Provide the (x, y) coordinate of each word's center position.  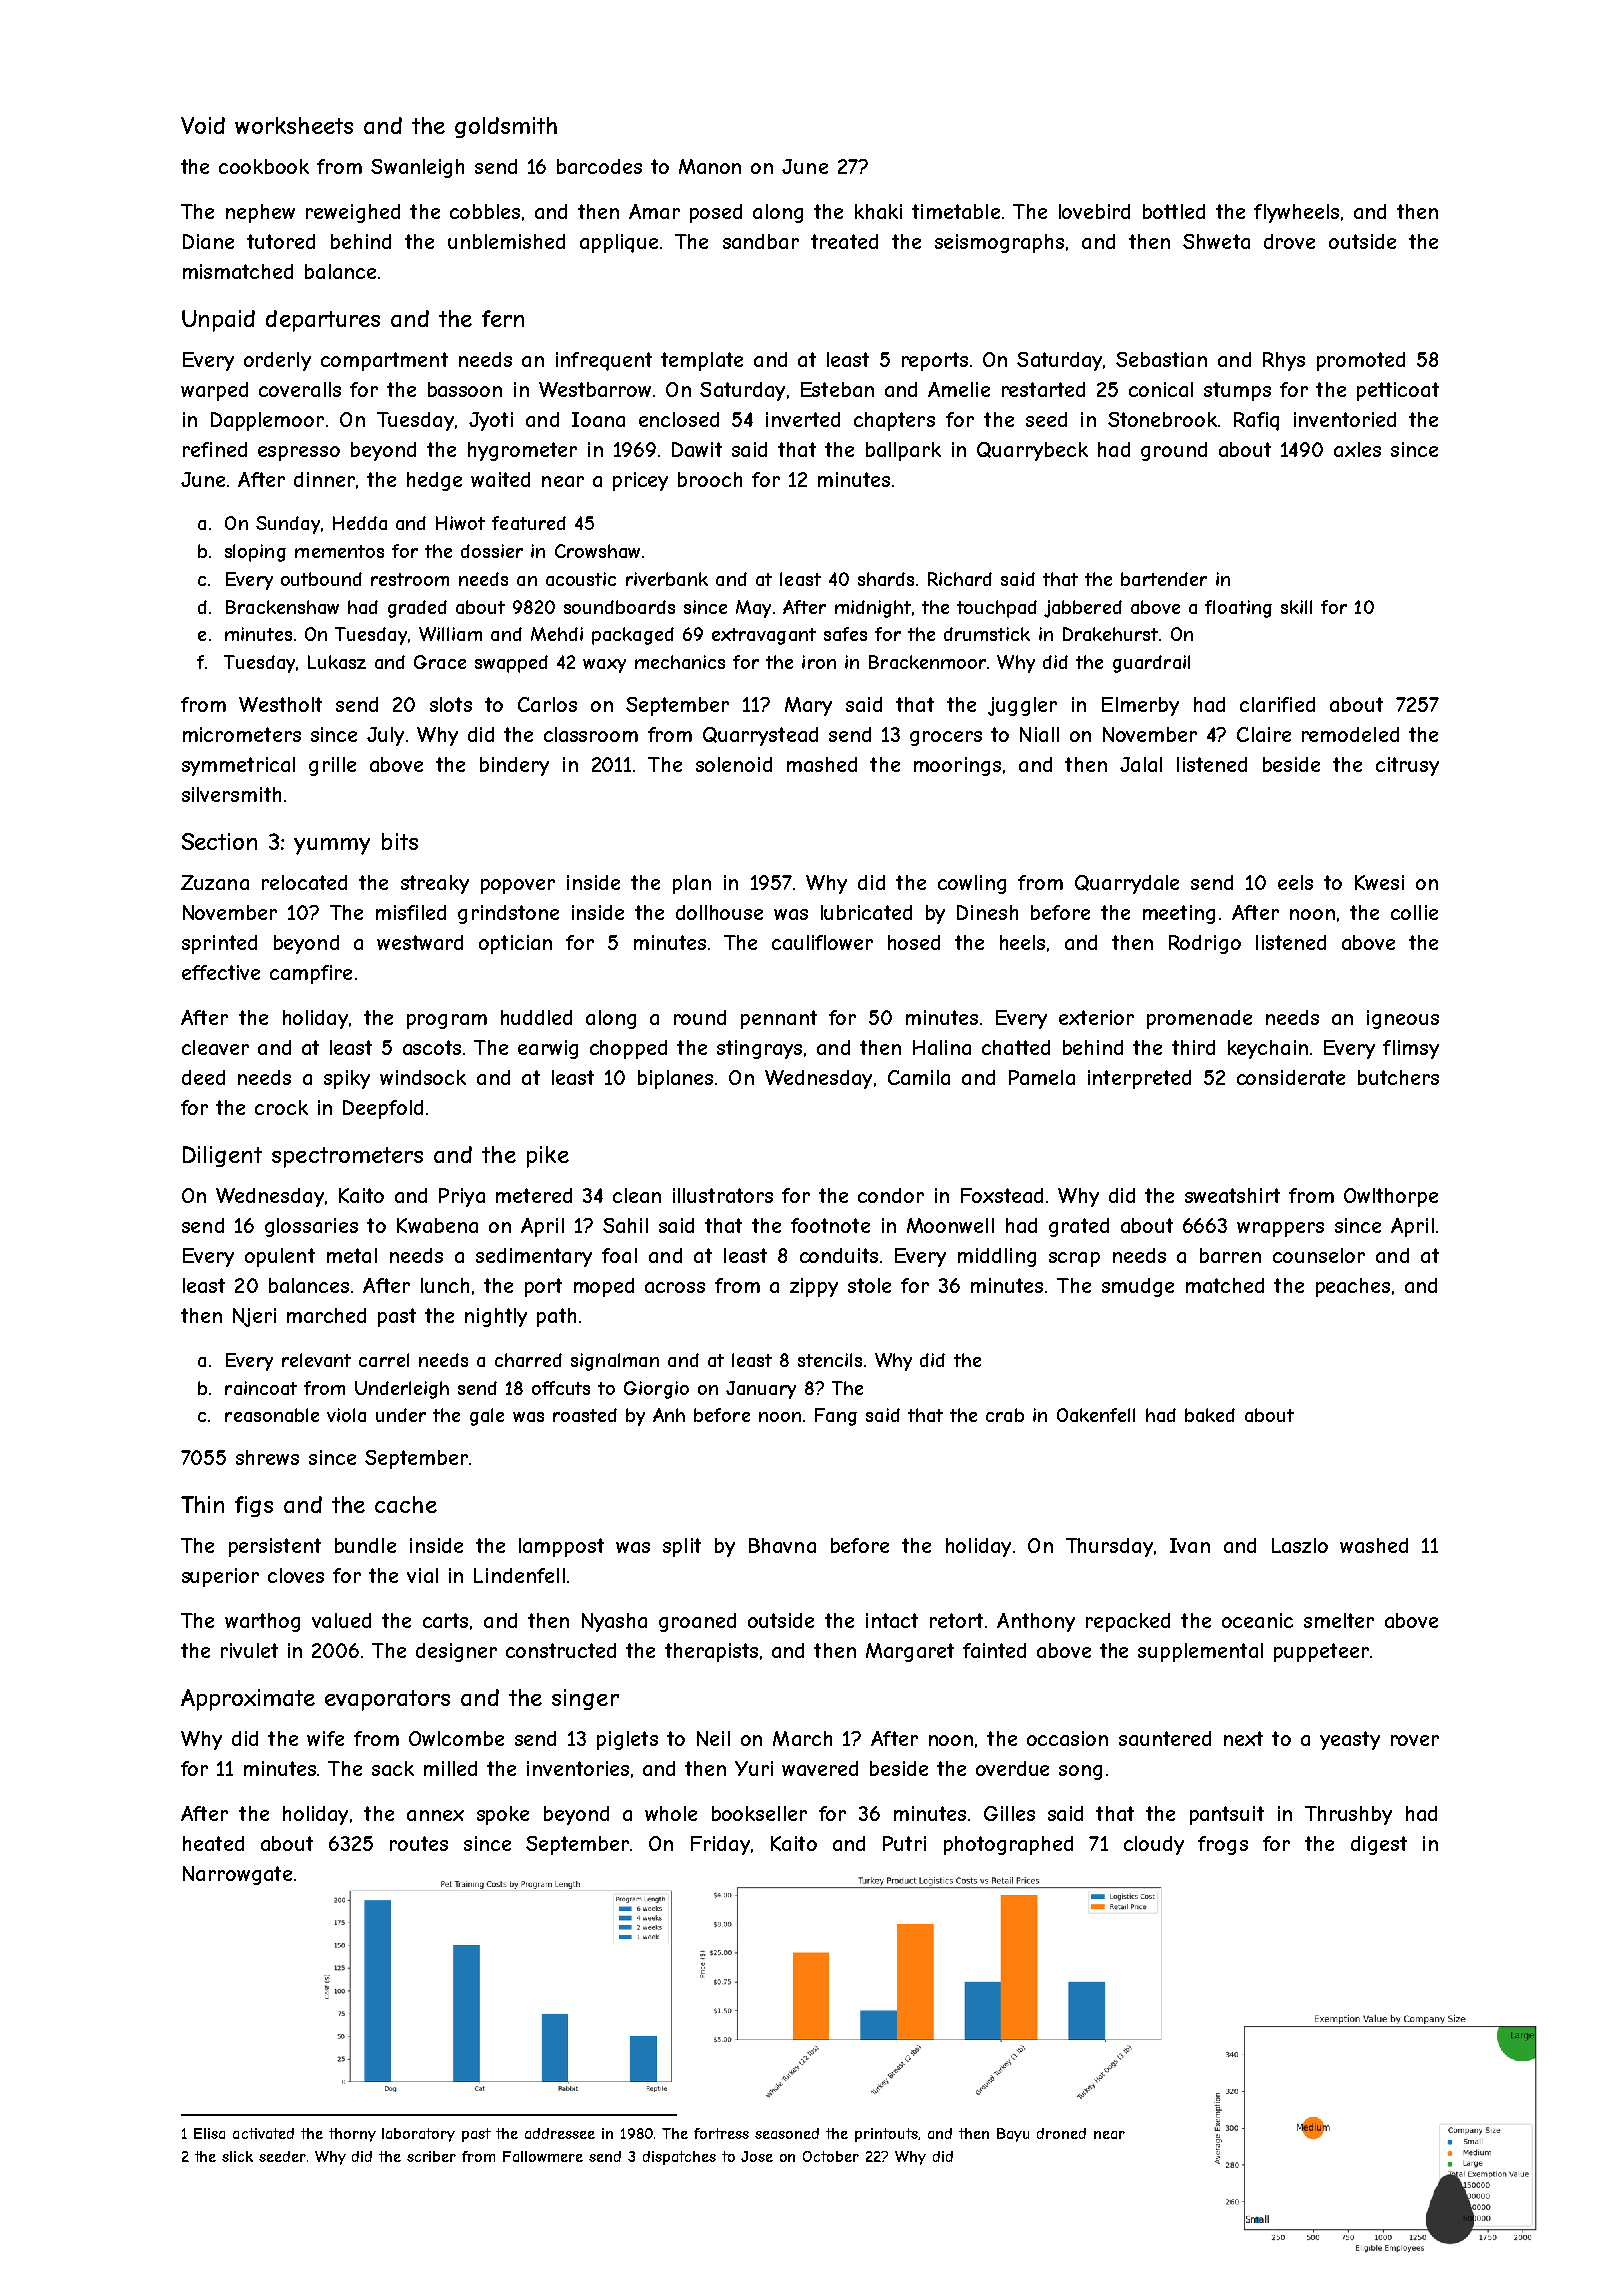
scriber (431, 2156)
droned (1061, 2133)
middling (997, 1257)
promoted (1361, 361)
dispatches (679, 2158)
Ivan (1190, 1545)
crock (281, 1107)
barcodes (599, 166)
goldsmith (506, 127)
